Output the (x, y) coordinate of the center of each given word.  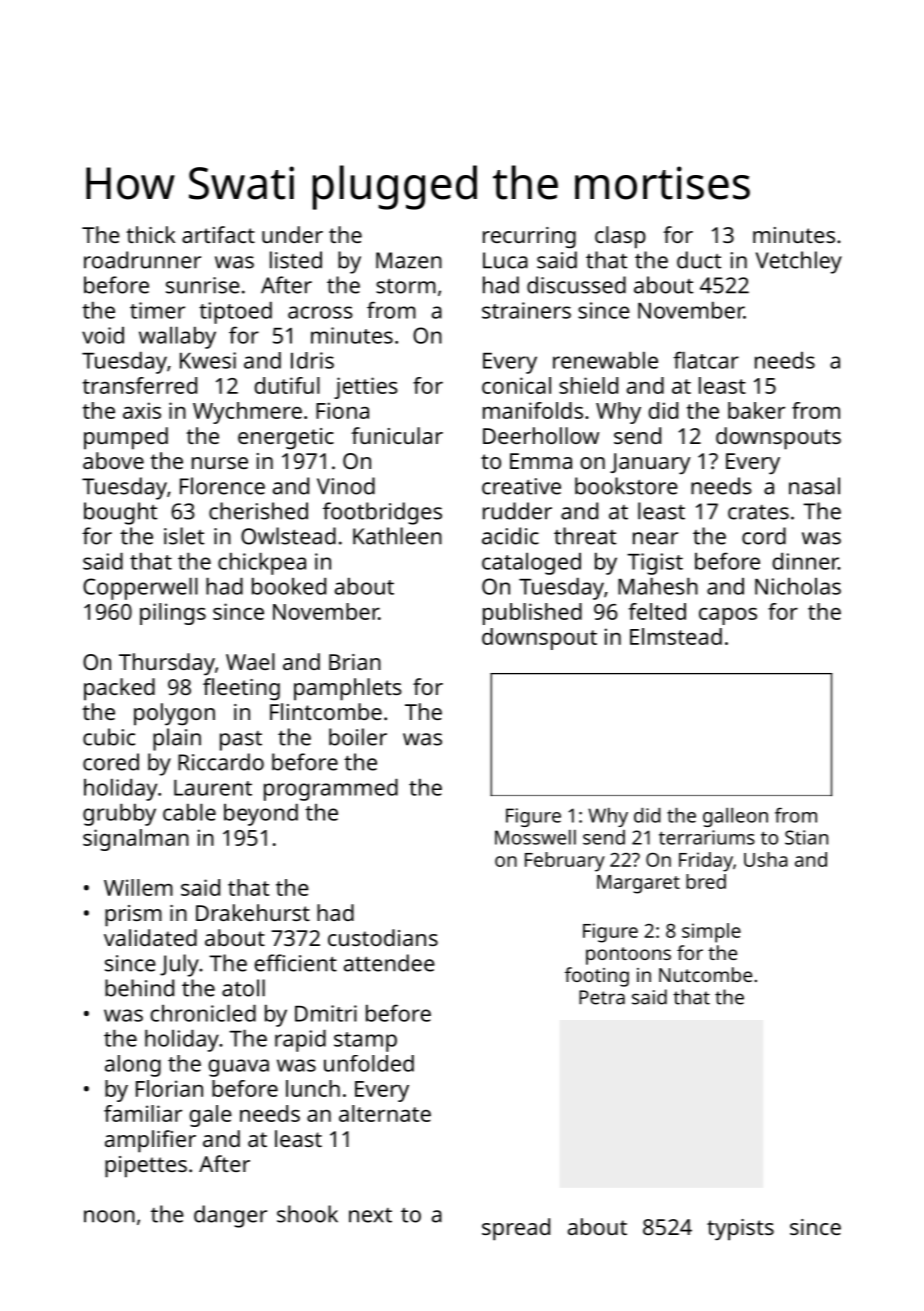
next (370, 1215)
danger (230, 1216)
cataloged (531, 564)
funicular (397, 435)
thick (150, 234)
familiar (143, 1113)
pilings (173, 614)
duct (699, 260)
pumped (126, 438)
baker (756, 410)
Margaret (638, 884)
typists (740, 1230)
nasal (814, 486)
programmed (331, 790)
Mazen (409, 260)
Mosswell (535, 837)
